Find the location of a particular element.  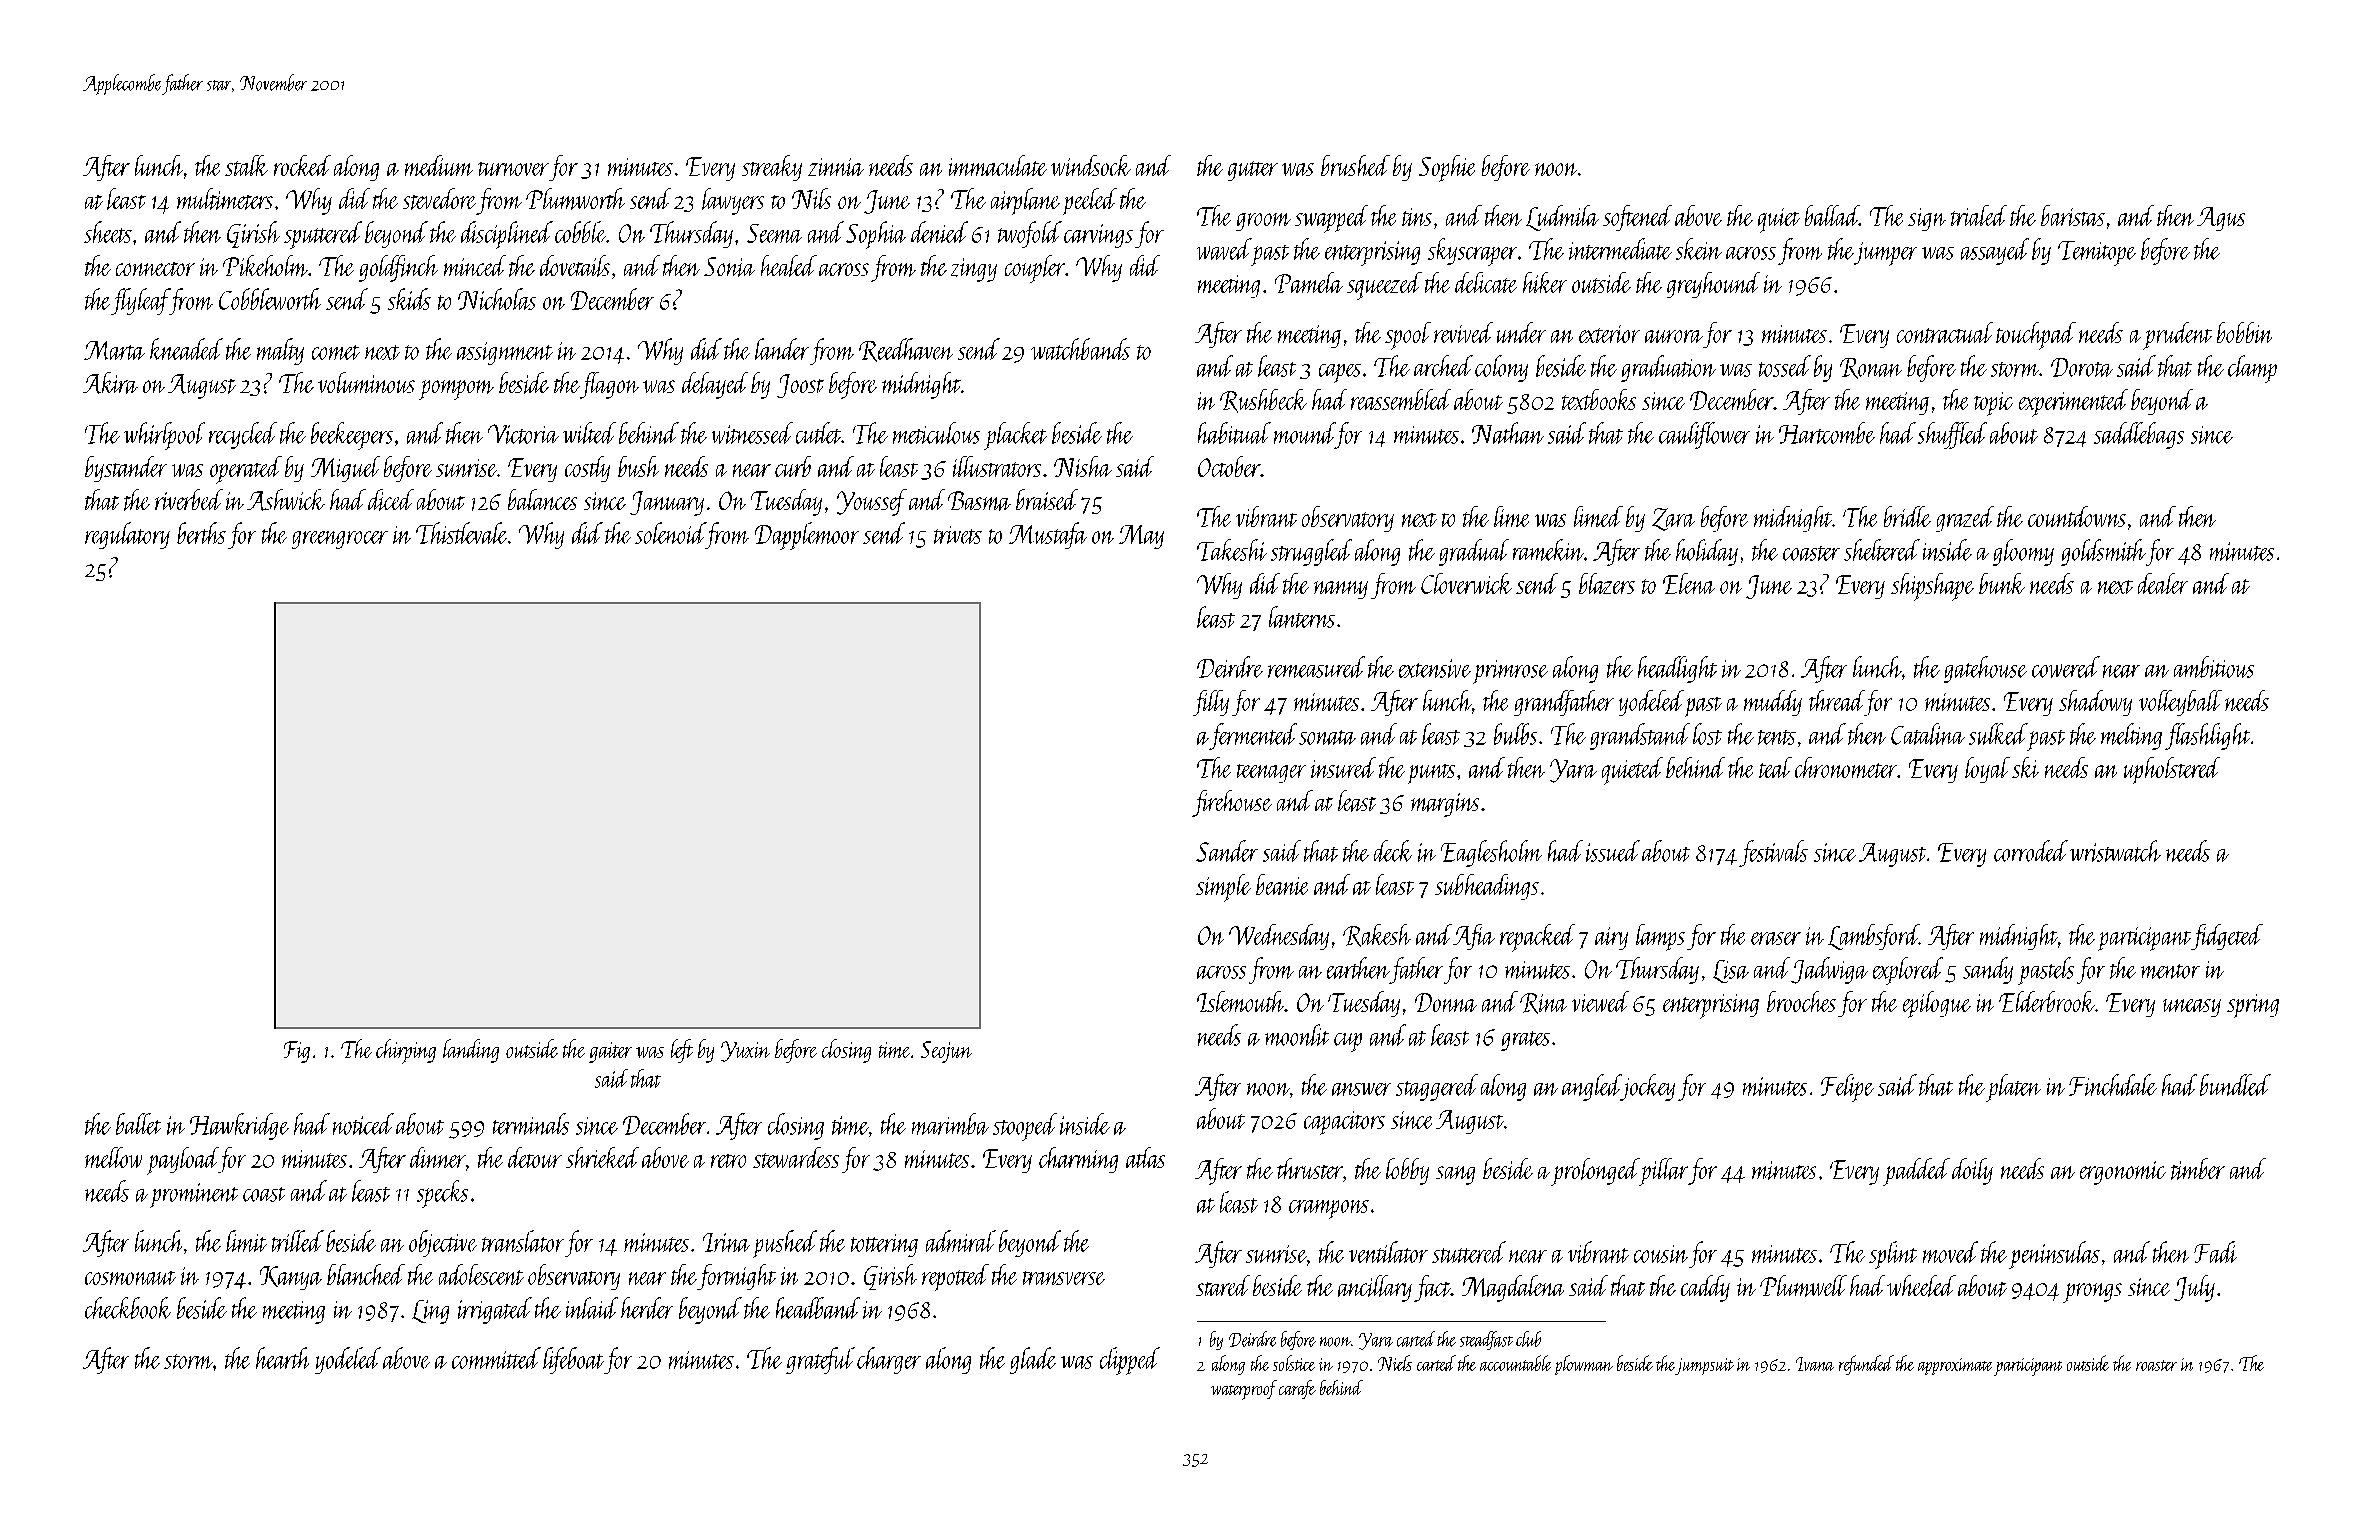

Ludmila is located at coordinates (1562, 218).
